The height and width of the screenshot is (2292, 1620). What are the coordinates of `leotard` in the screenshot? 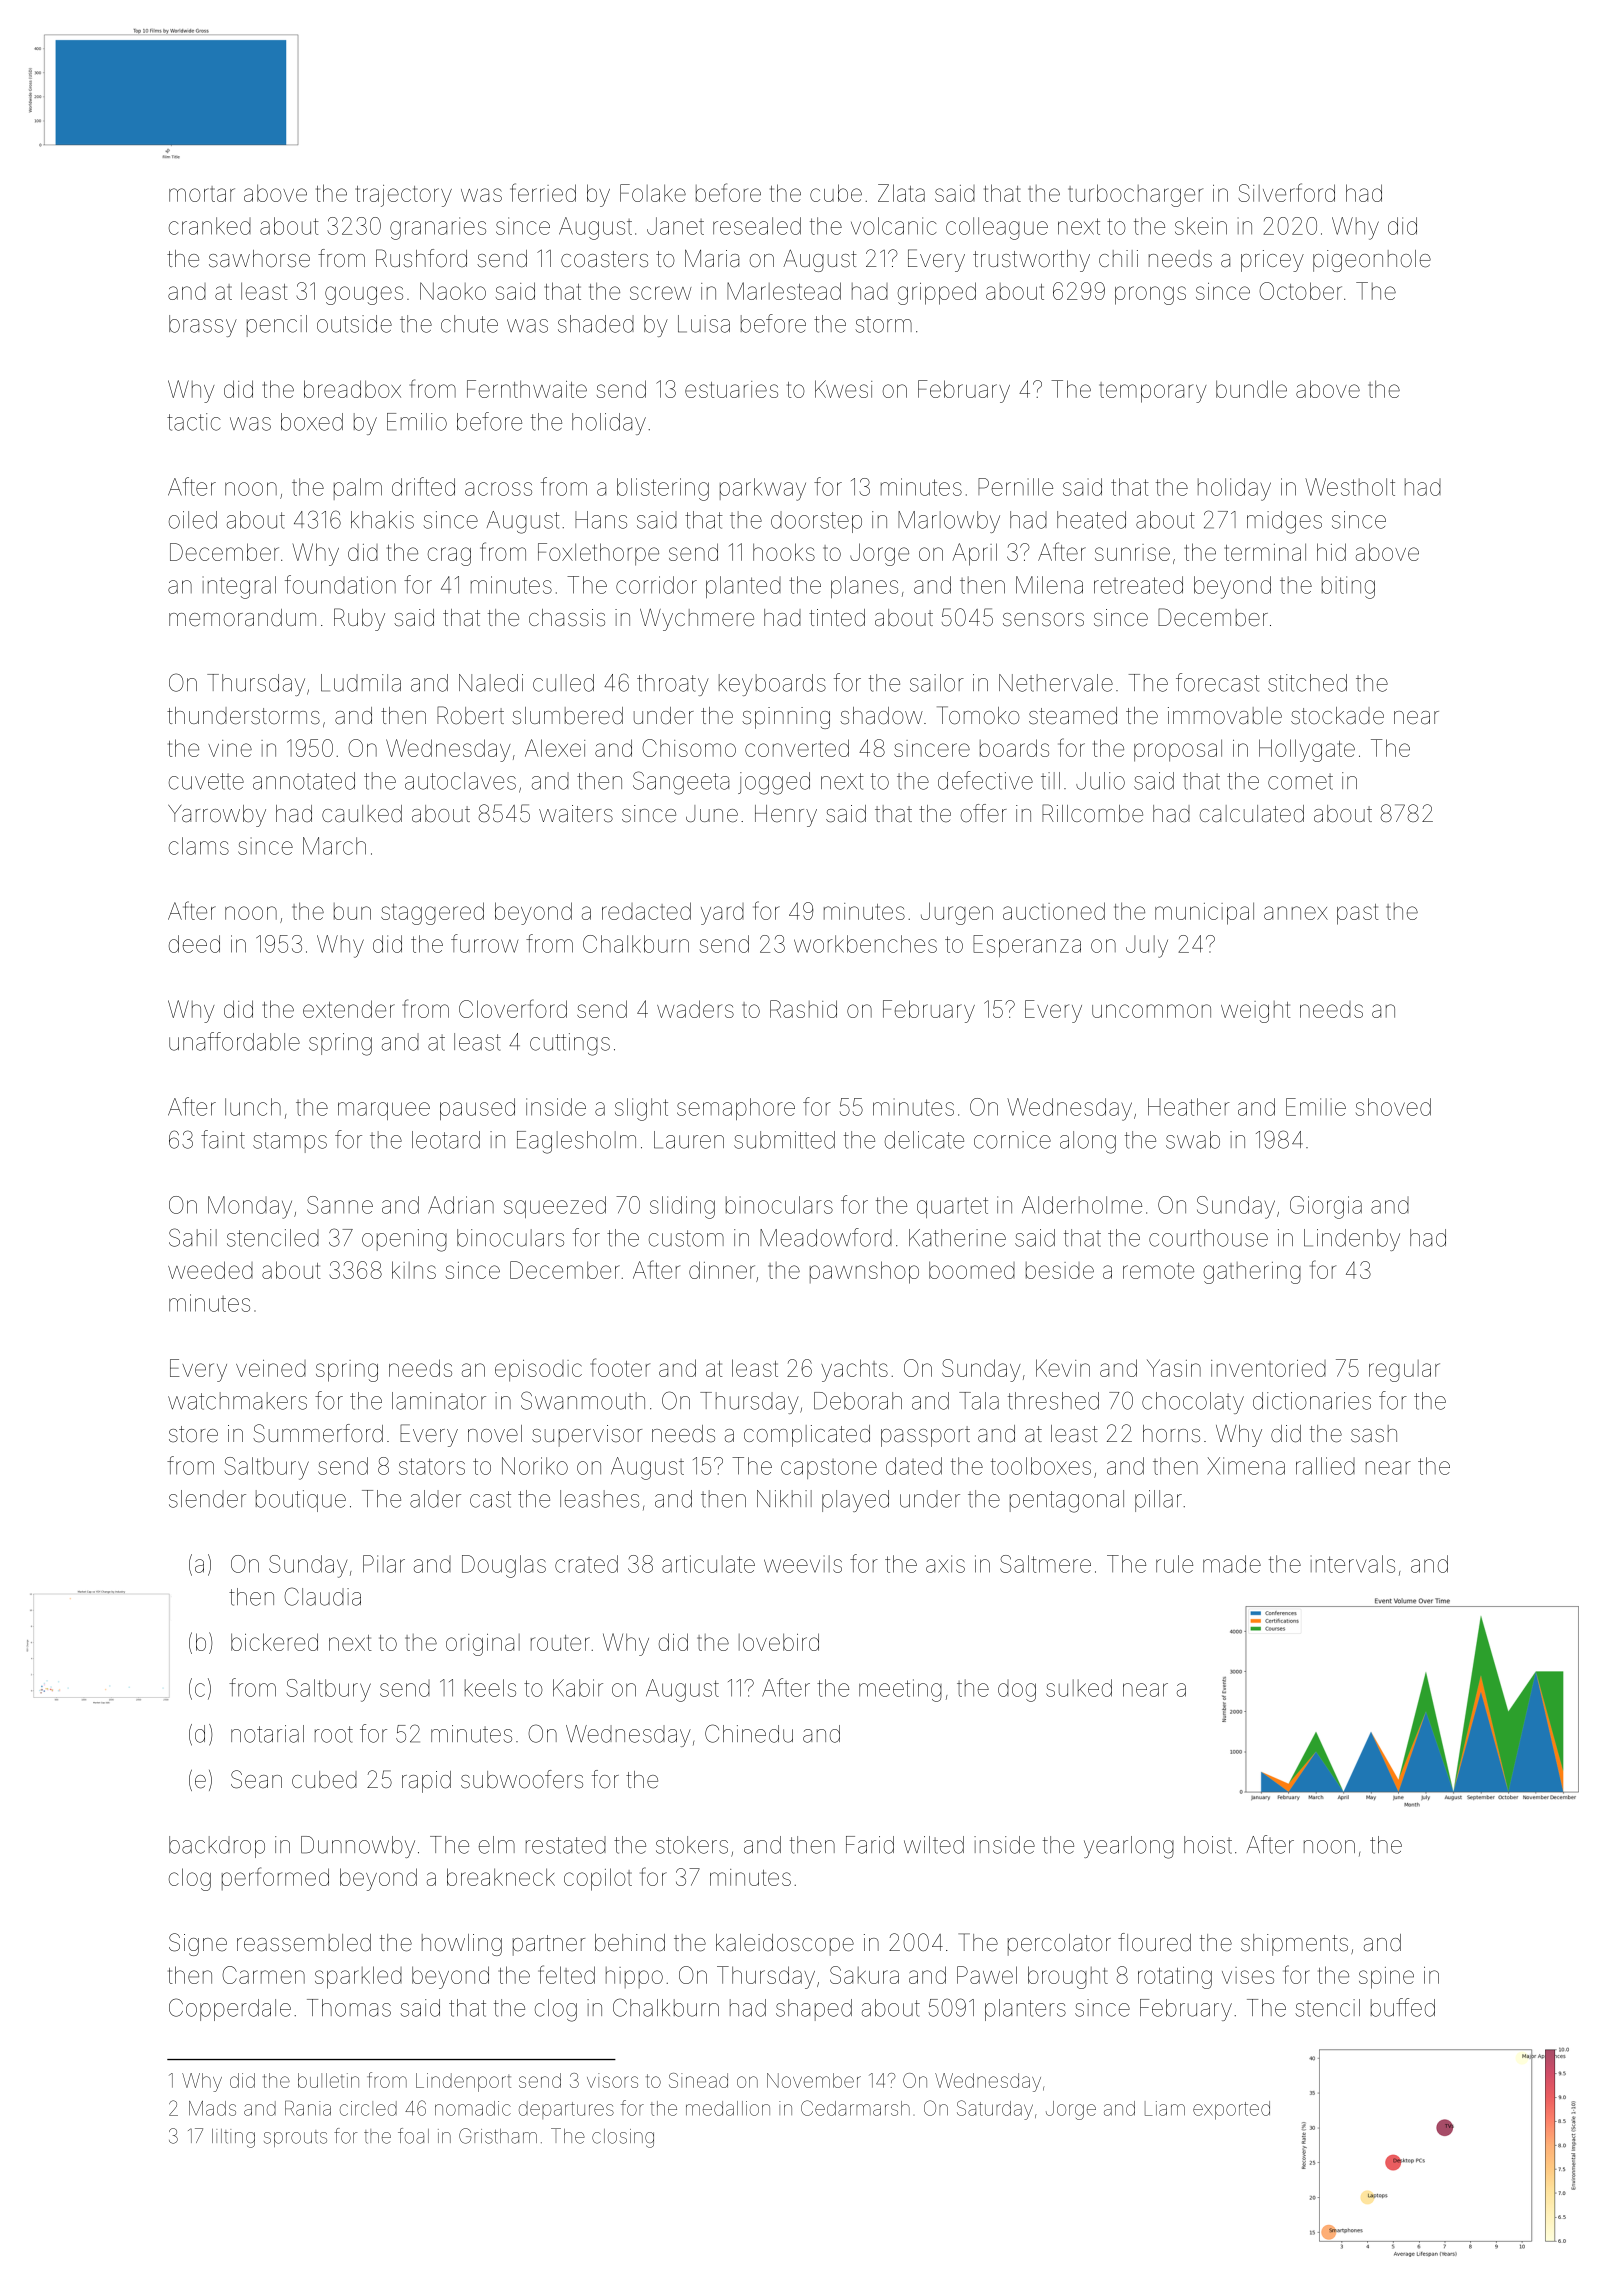 It's located at (446, 1140).
